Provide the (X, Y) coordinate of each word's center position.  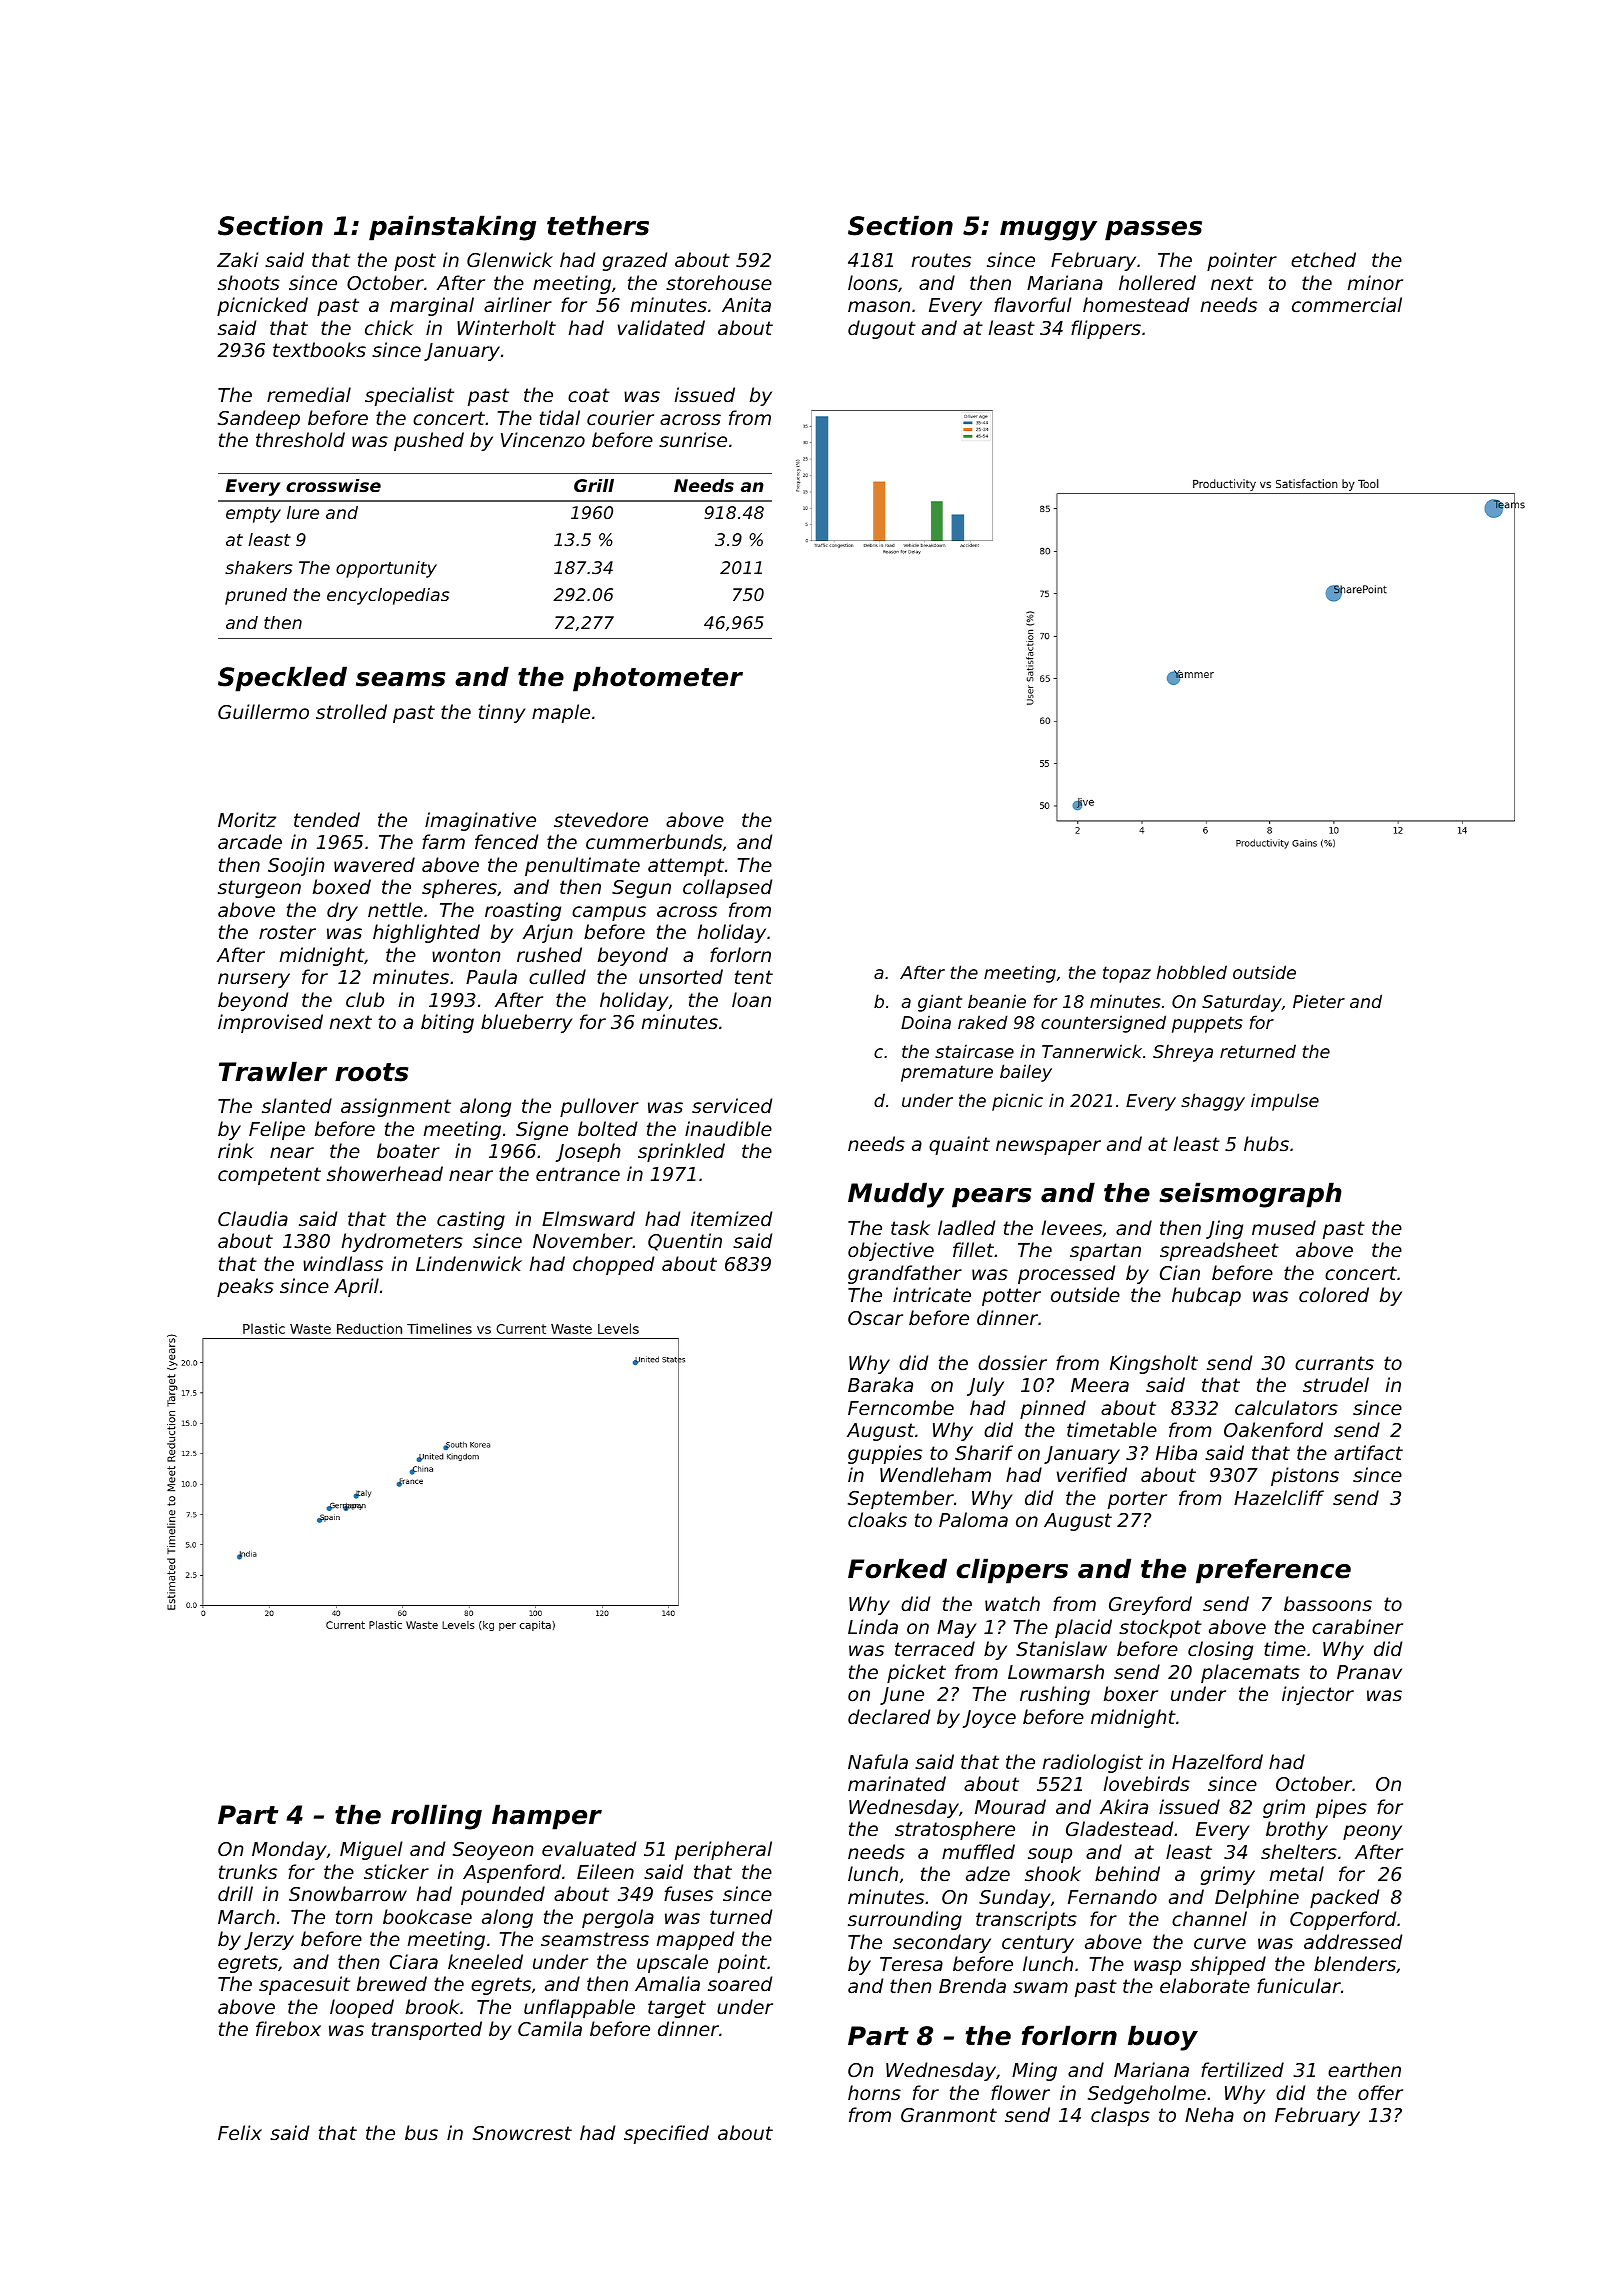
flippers (1106, 329)
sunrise (693, 439)
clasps (1120, 2116)
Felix (240, 2132)
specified (666, 2134)
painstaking (452, 228)
